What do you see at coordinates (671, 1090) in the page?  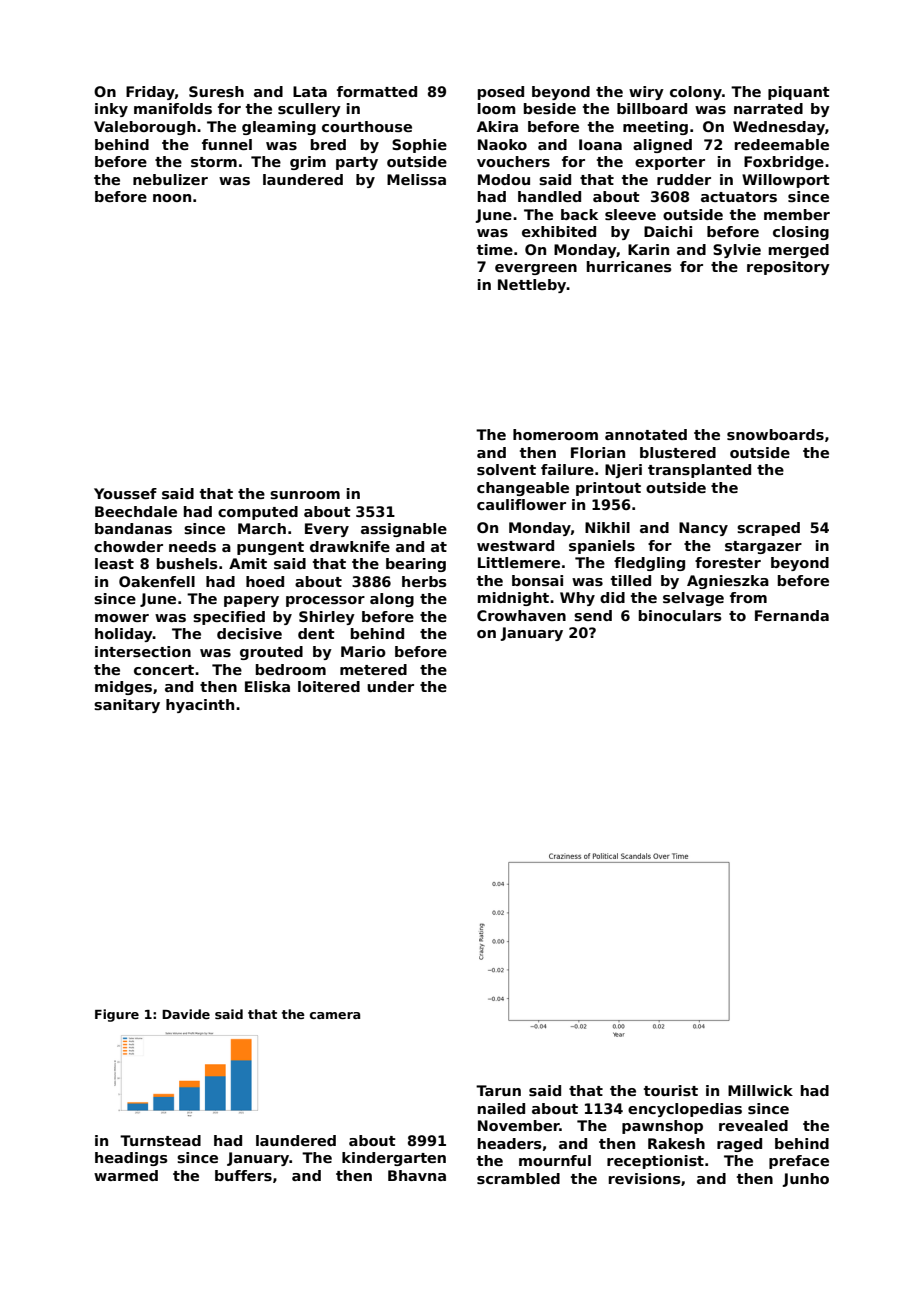 I see `tourist` at bounding box center [671, 1090].
